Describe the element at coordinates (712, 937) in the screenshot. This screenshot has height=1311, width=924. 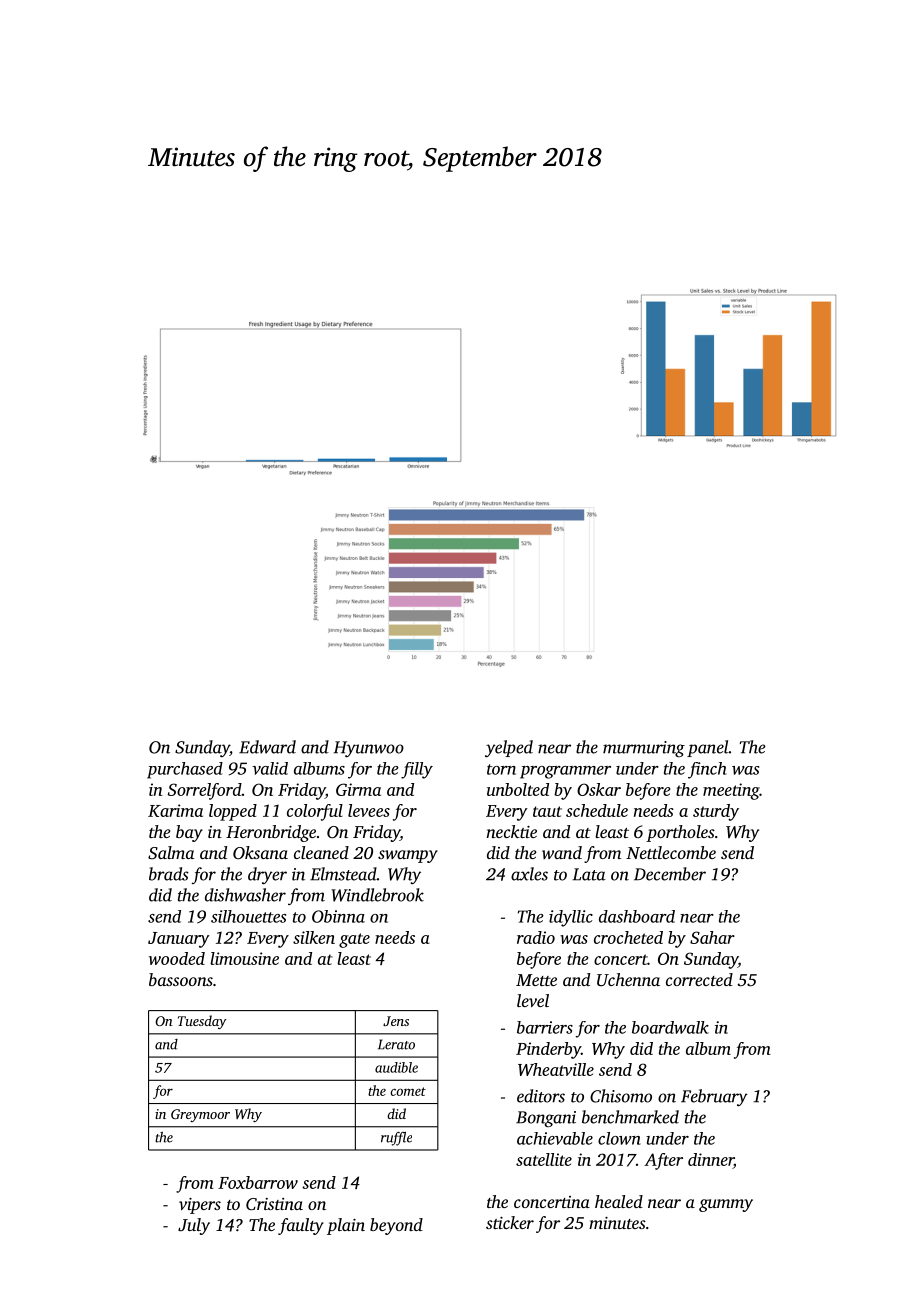
I see `Sahar` at that location.
